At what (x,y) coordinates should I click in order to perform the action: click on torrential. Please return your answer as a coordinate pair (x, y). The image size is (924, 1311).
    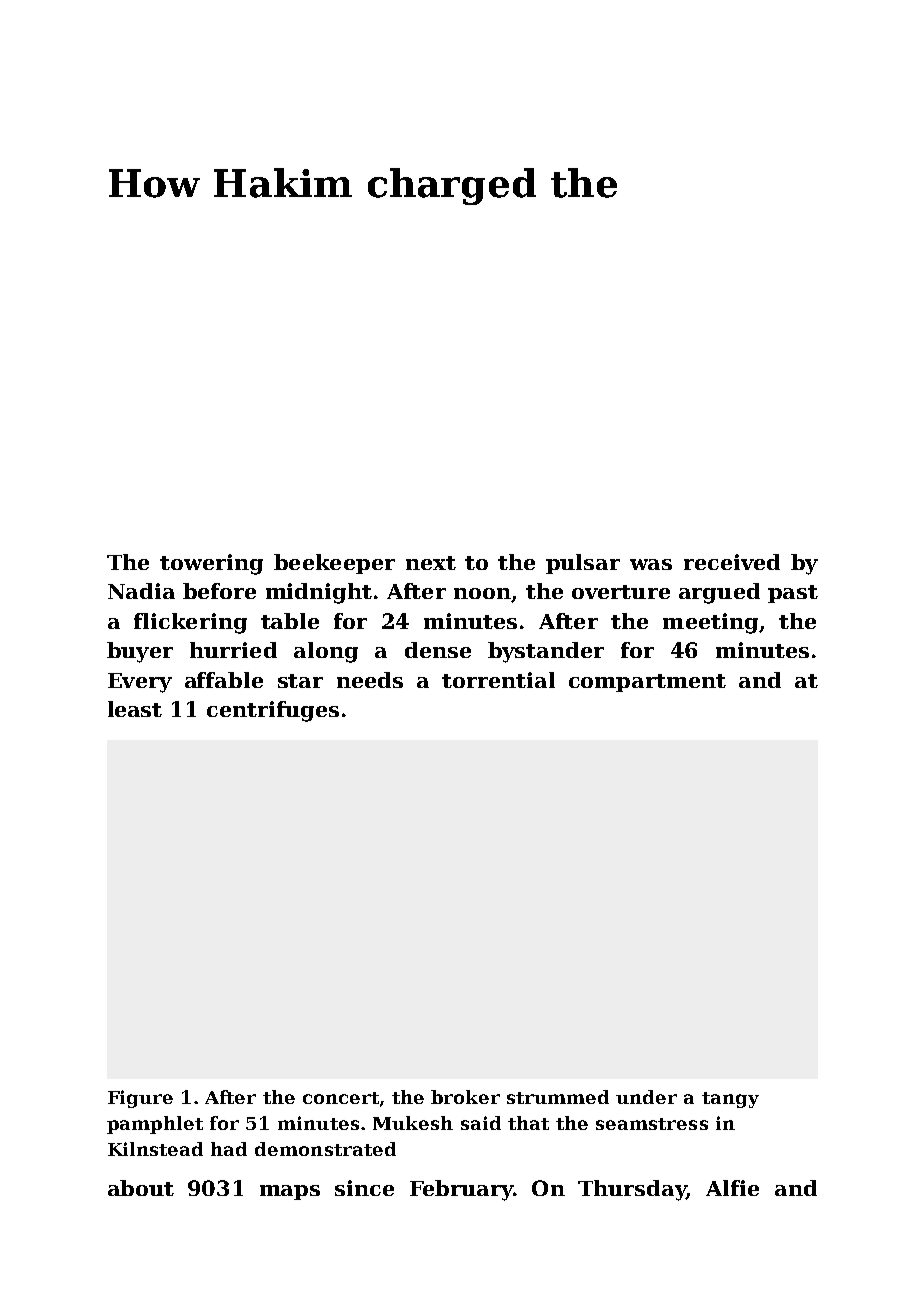
    Looking at the image, I should click on (498, 680).
